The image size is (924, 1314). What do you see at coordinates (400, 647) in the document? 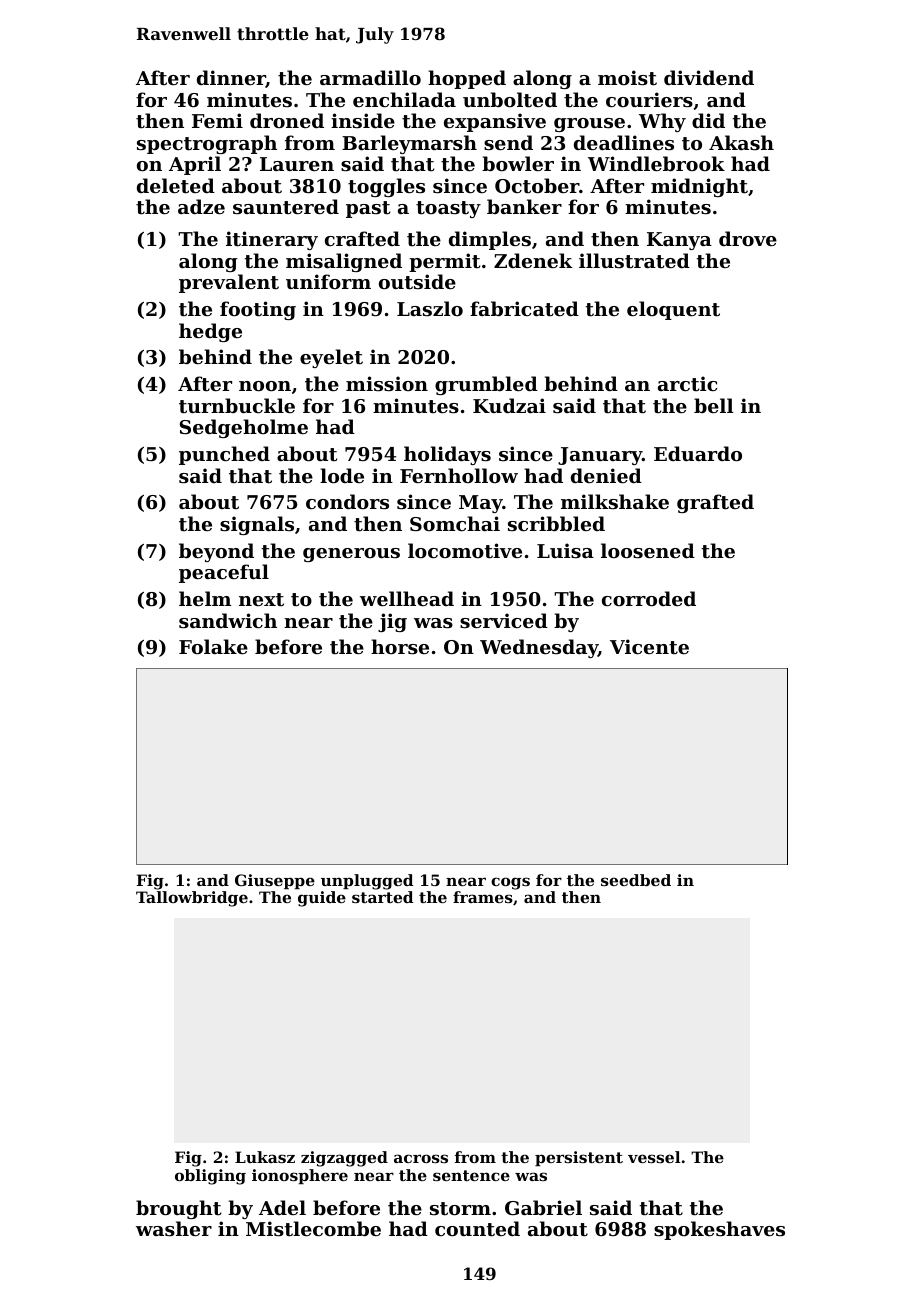
I see `horse` at bounding box center [400, 647].
